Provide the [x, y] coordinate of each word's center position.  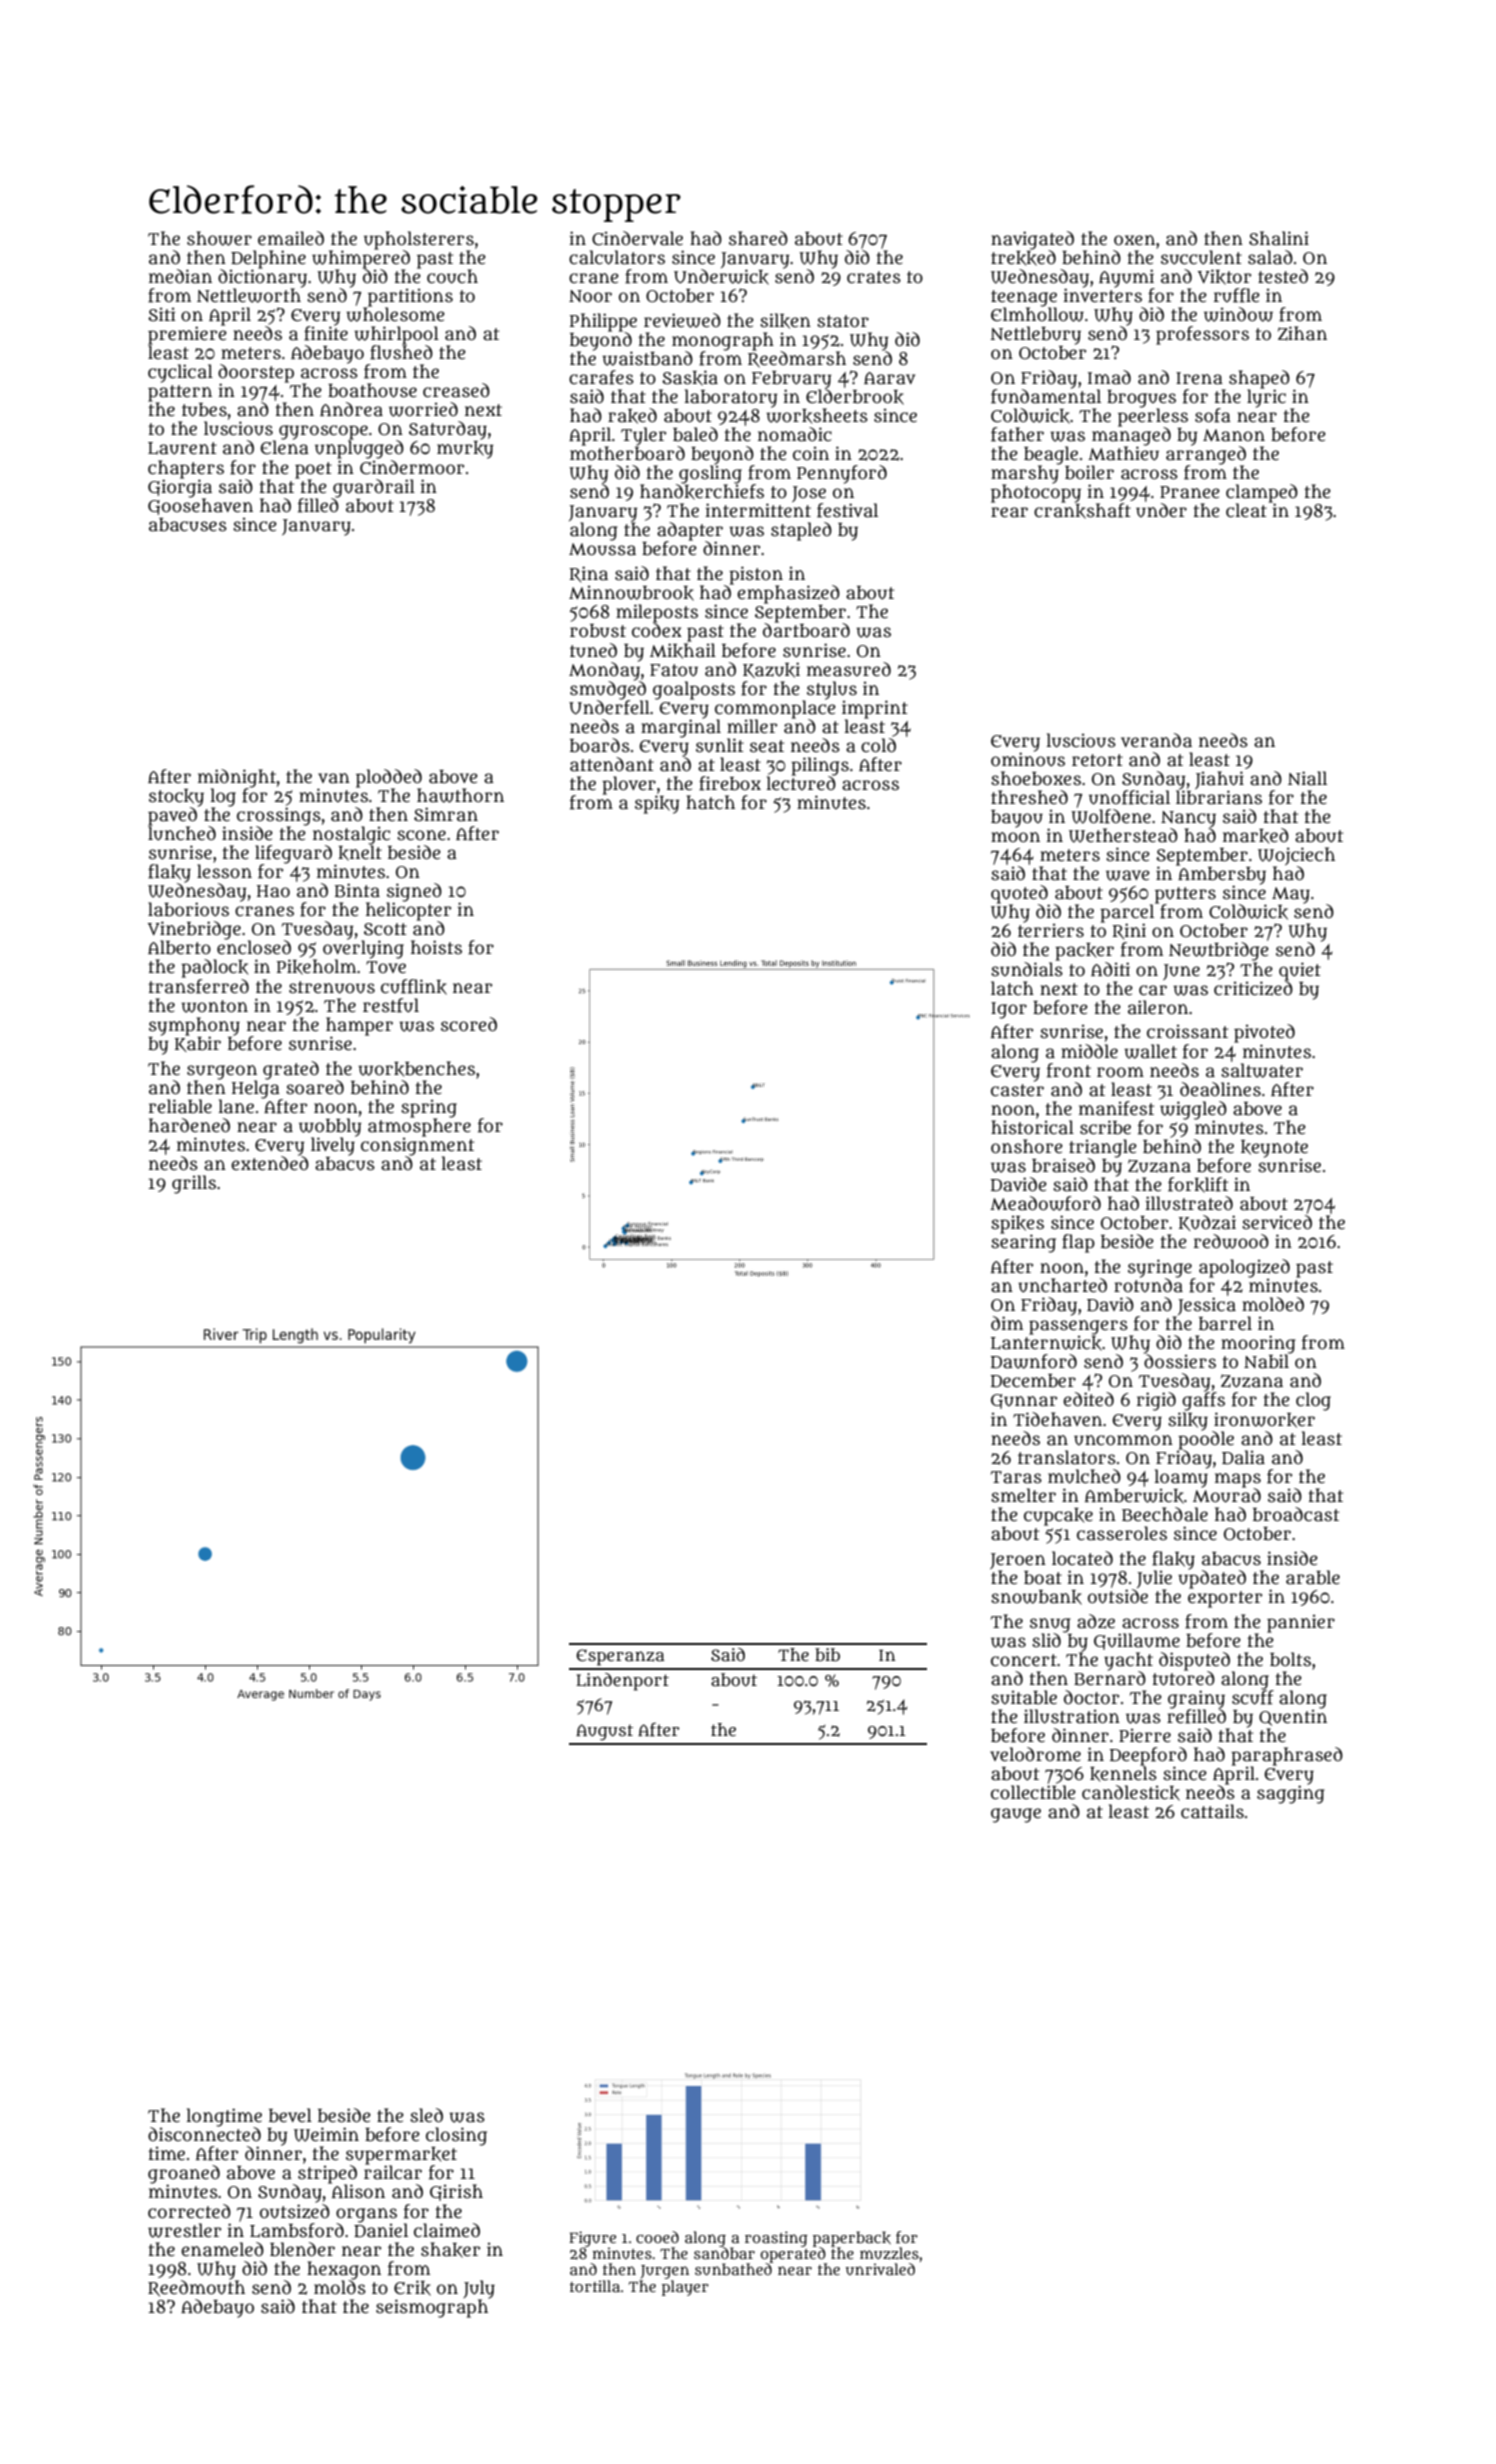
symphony [194, 1026]
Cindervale [637, 238]
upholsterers [419, 240]
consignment [417, 1147]
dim [1007, 1323]
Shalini [1279, 238]
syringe [1160, 1268]
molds [340, 2287]
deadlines [1220, 1089]
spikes [1017, 1225]
